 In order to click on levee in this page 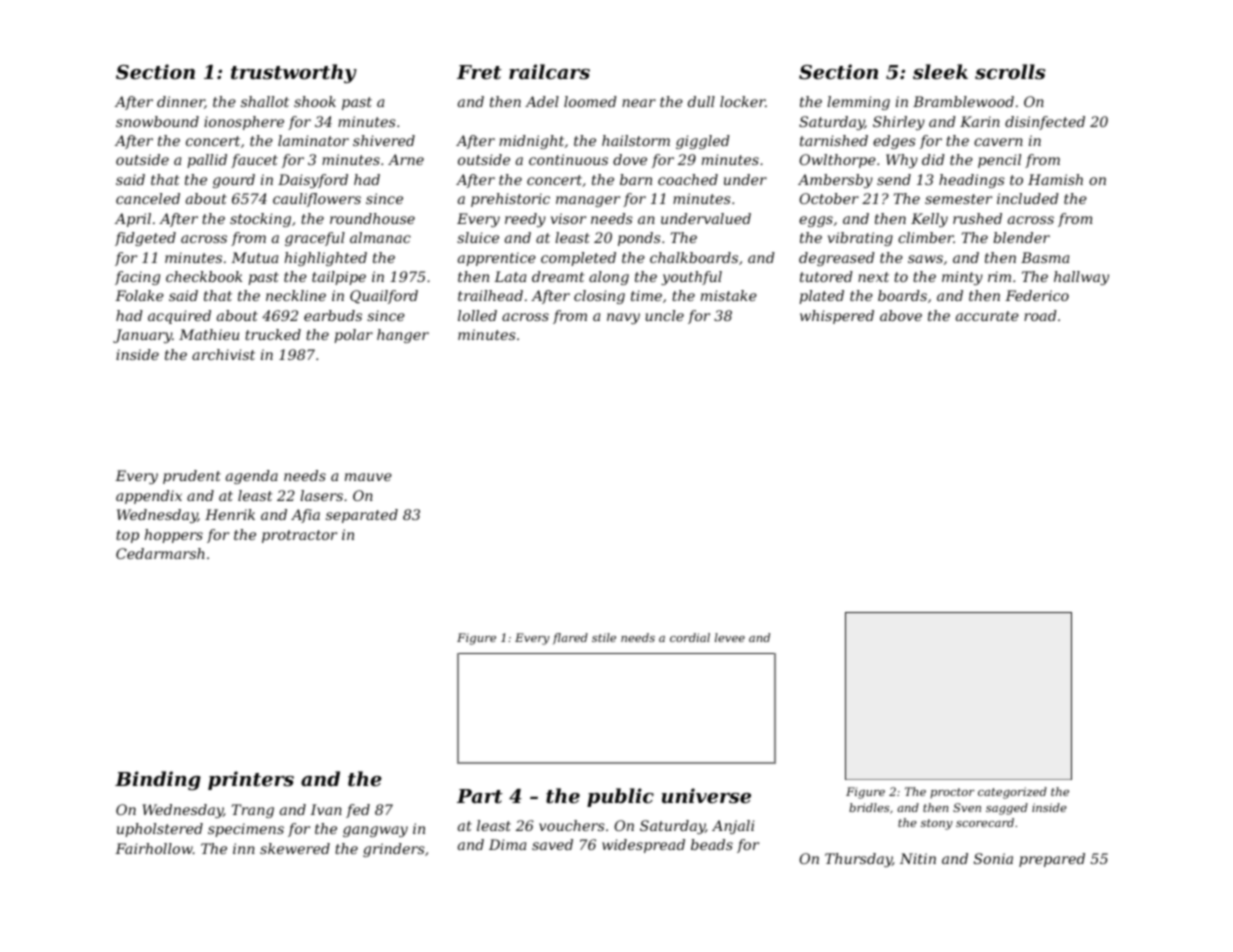, I will do `click(730, 637)`.
